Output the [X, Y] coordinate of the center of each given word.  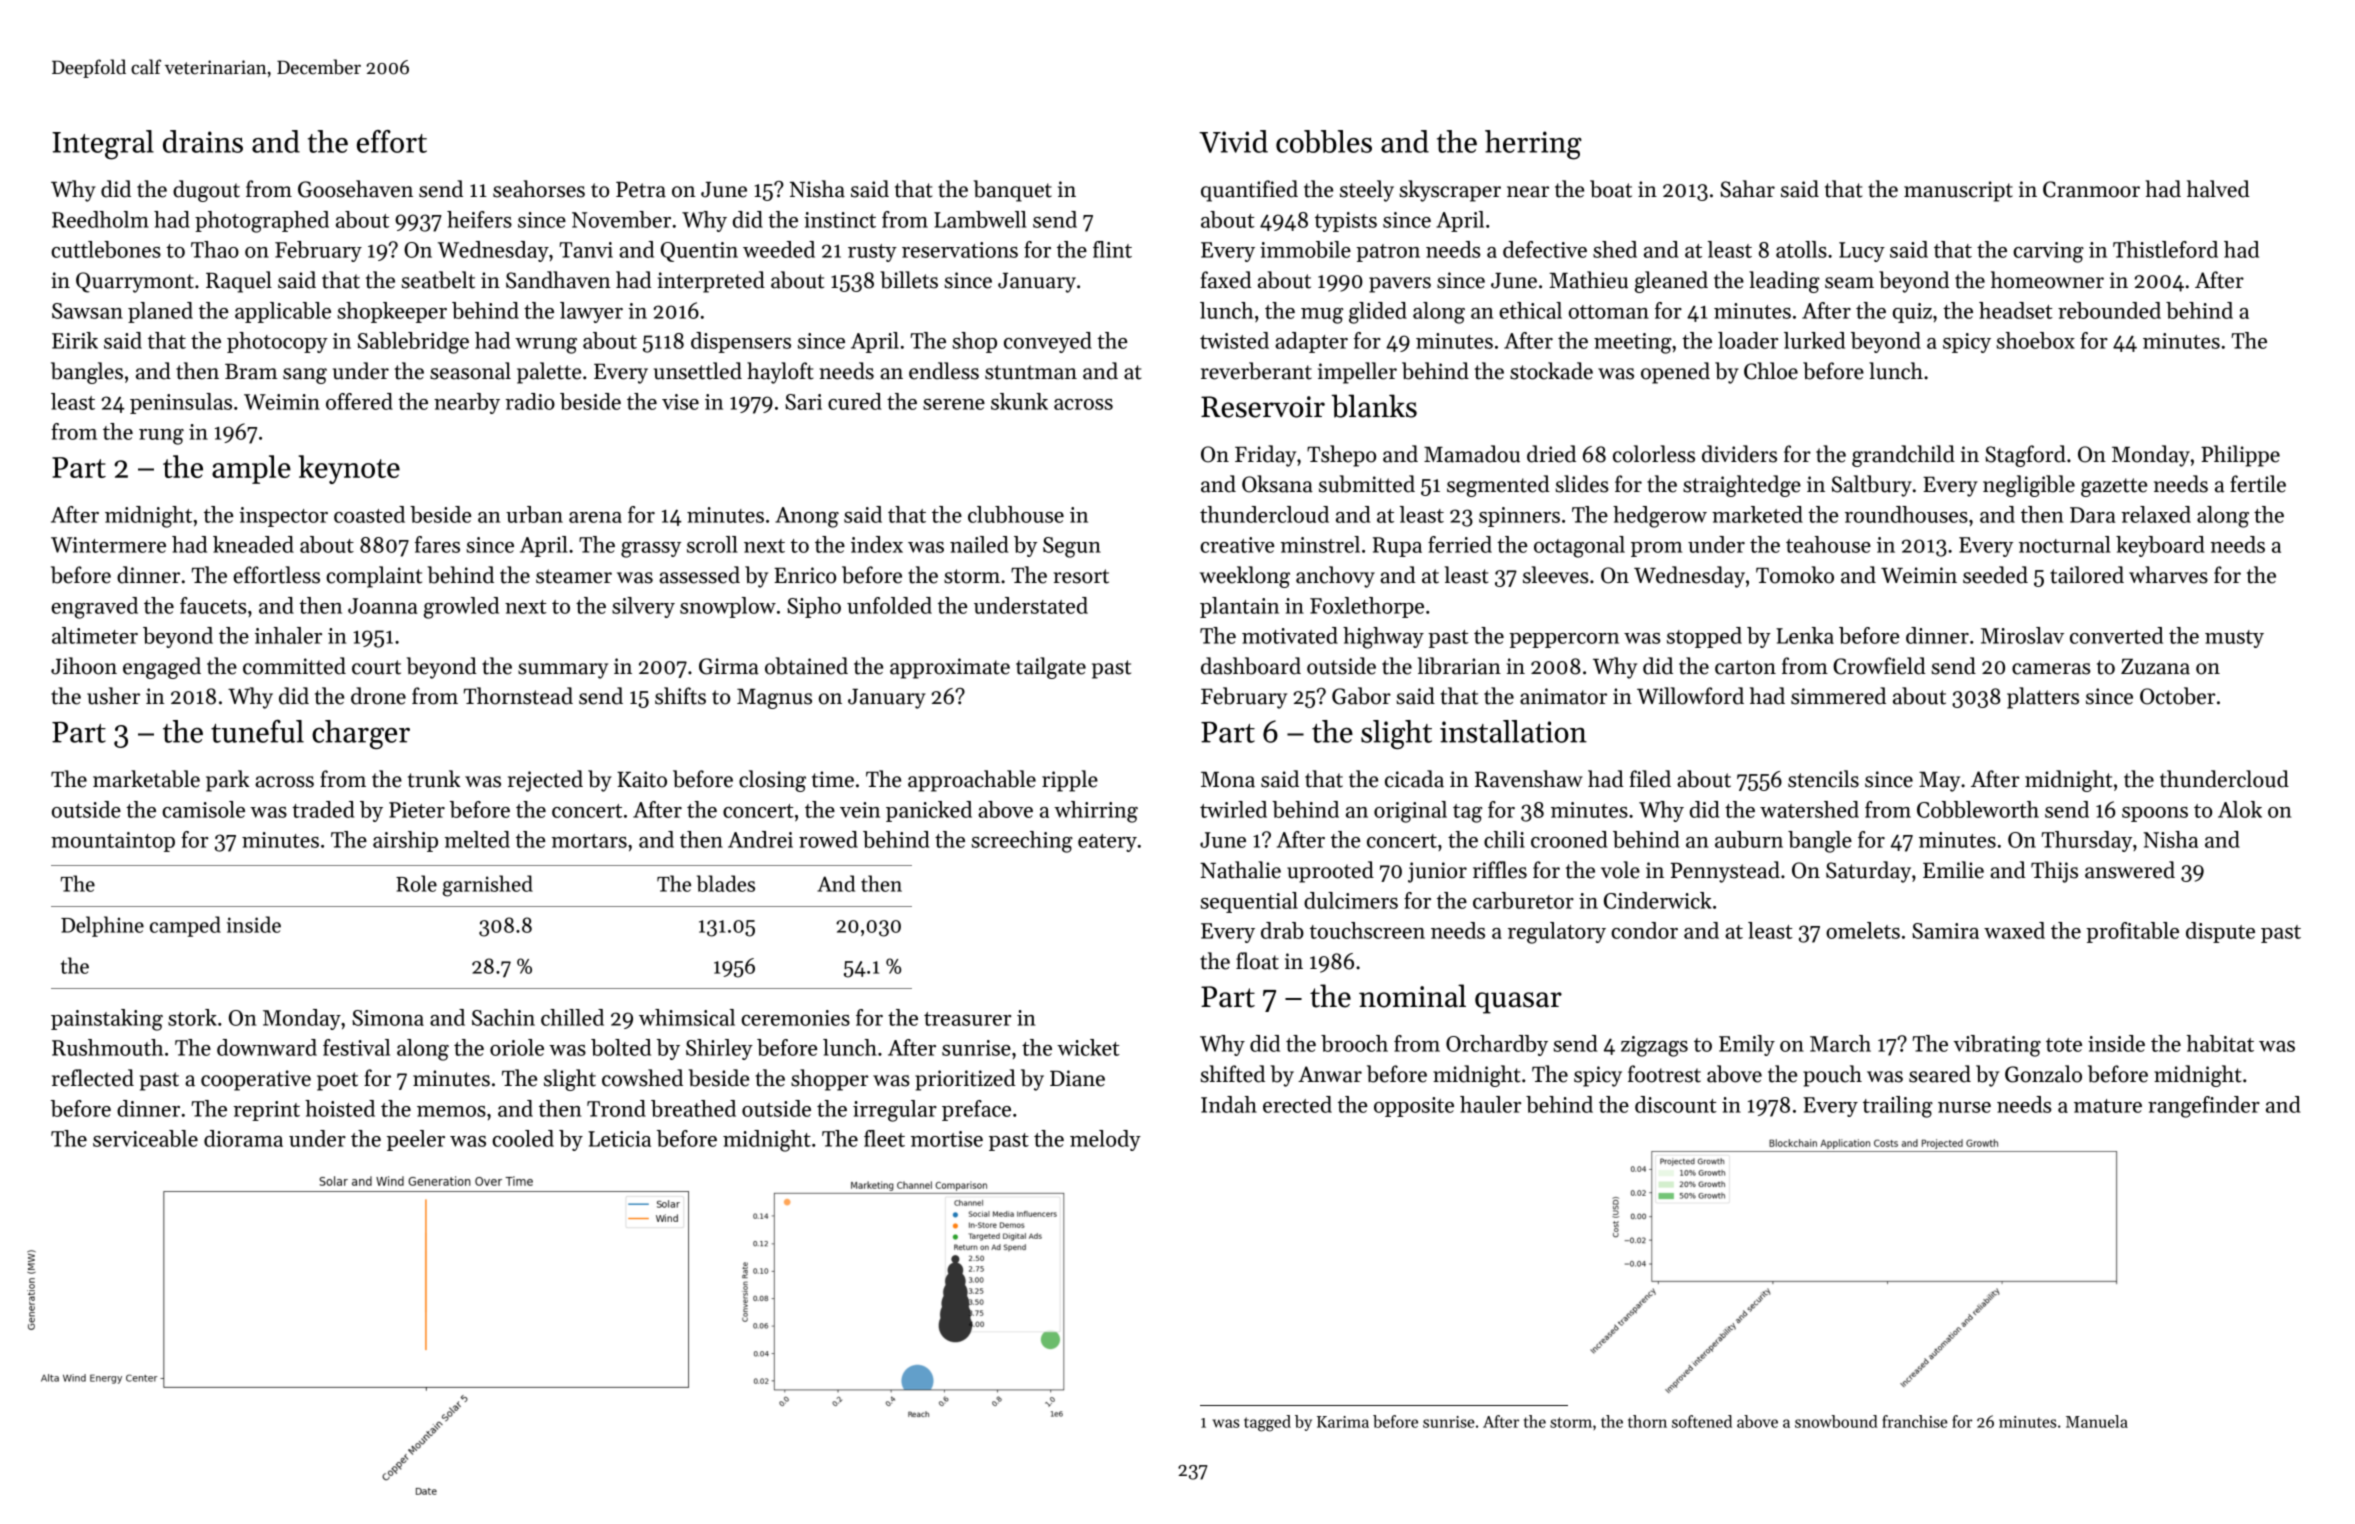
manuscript [1958, 191]
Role [416, 883]
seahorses [539, 189]
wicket [1088, 1047]
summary [563, 671]
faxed [1226, 280]
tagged [1267, 1423]
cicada [1414, 779]
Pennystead [1725, 872]
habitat [2220, 1043]
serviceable [145, 1138]
